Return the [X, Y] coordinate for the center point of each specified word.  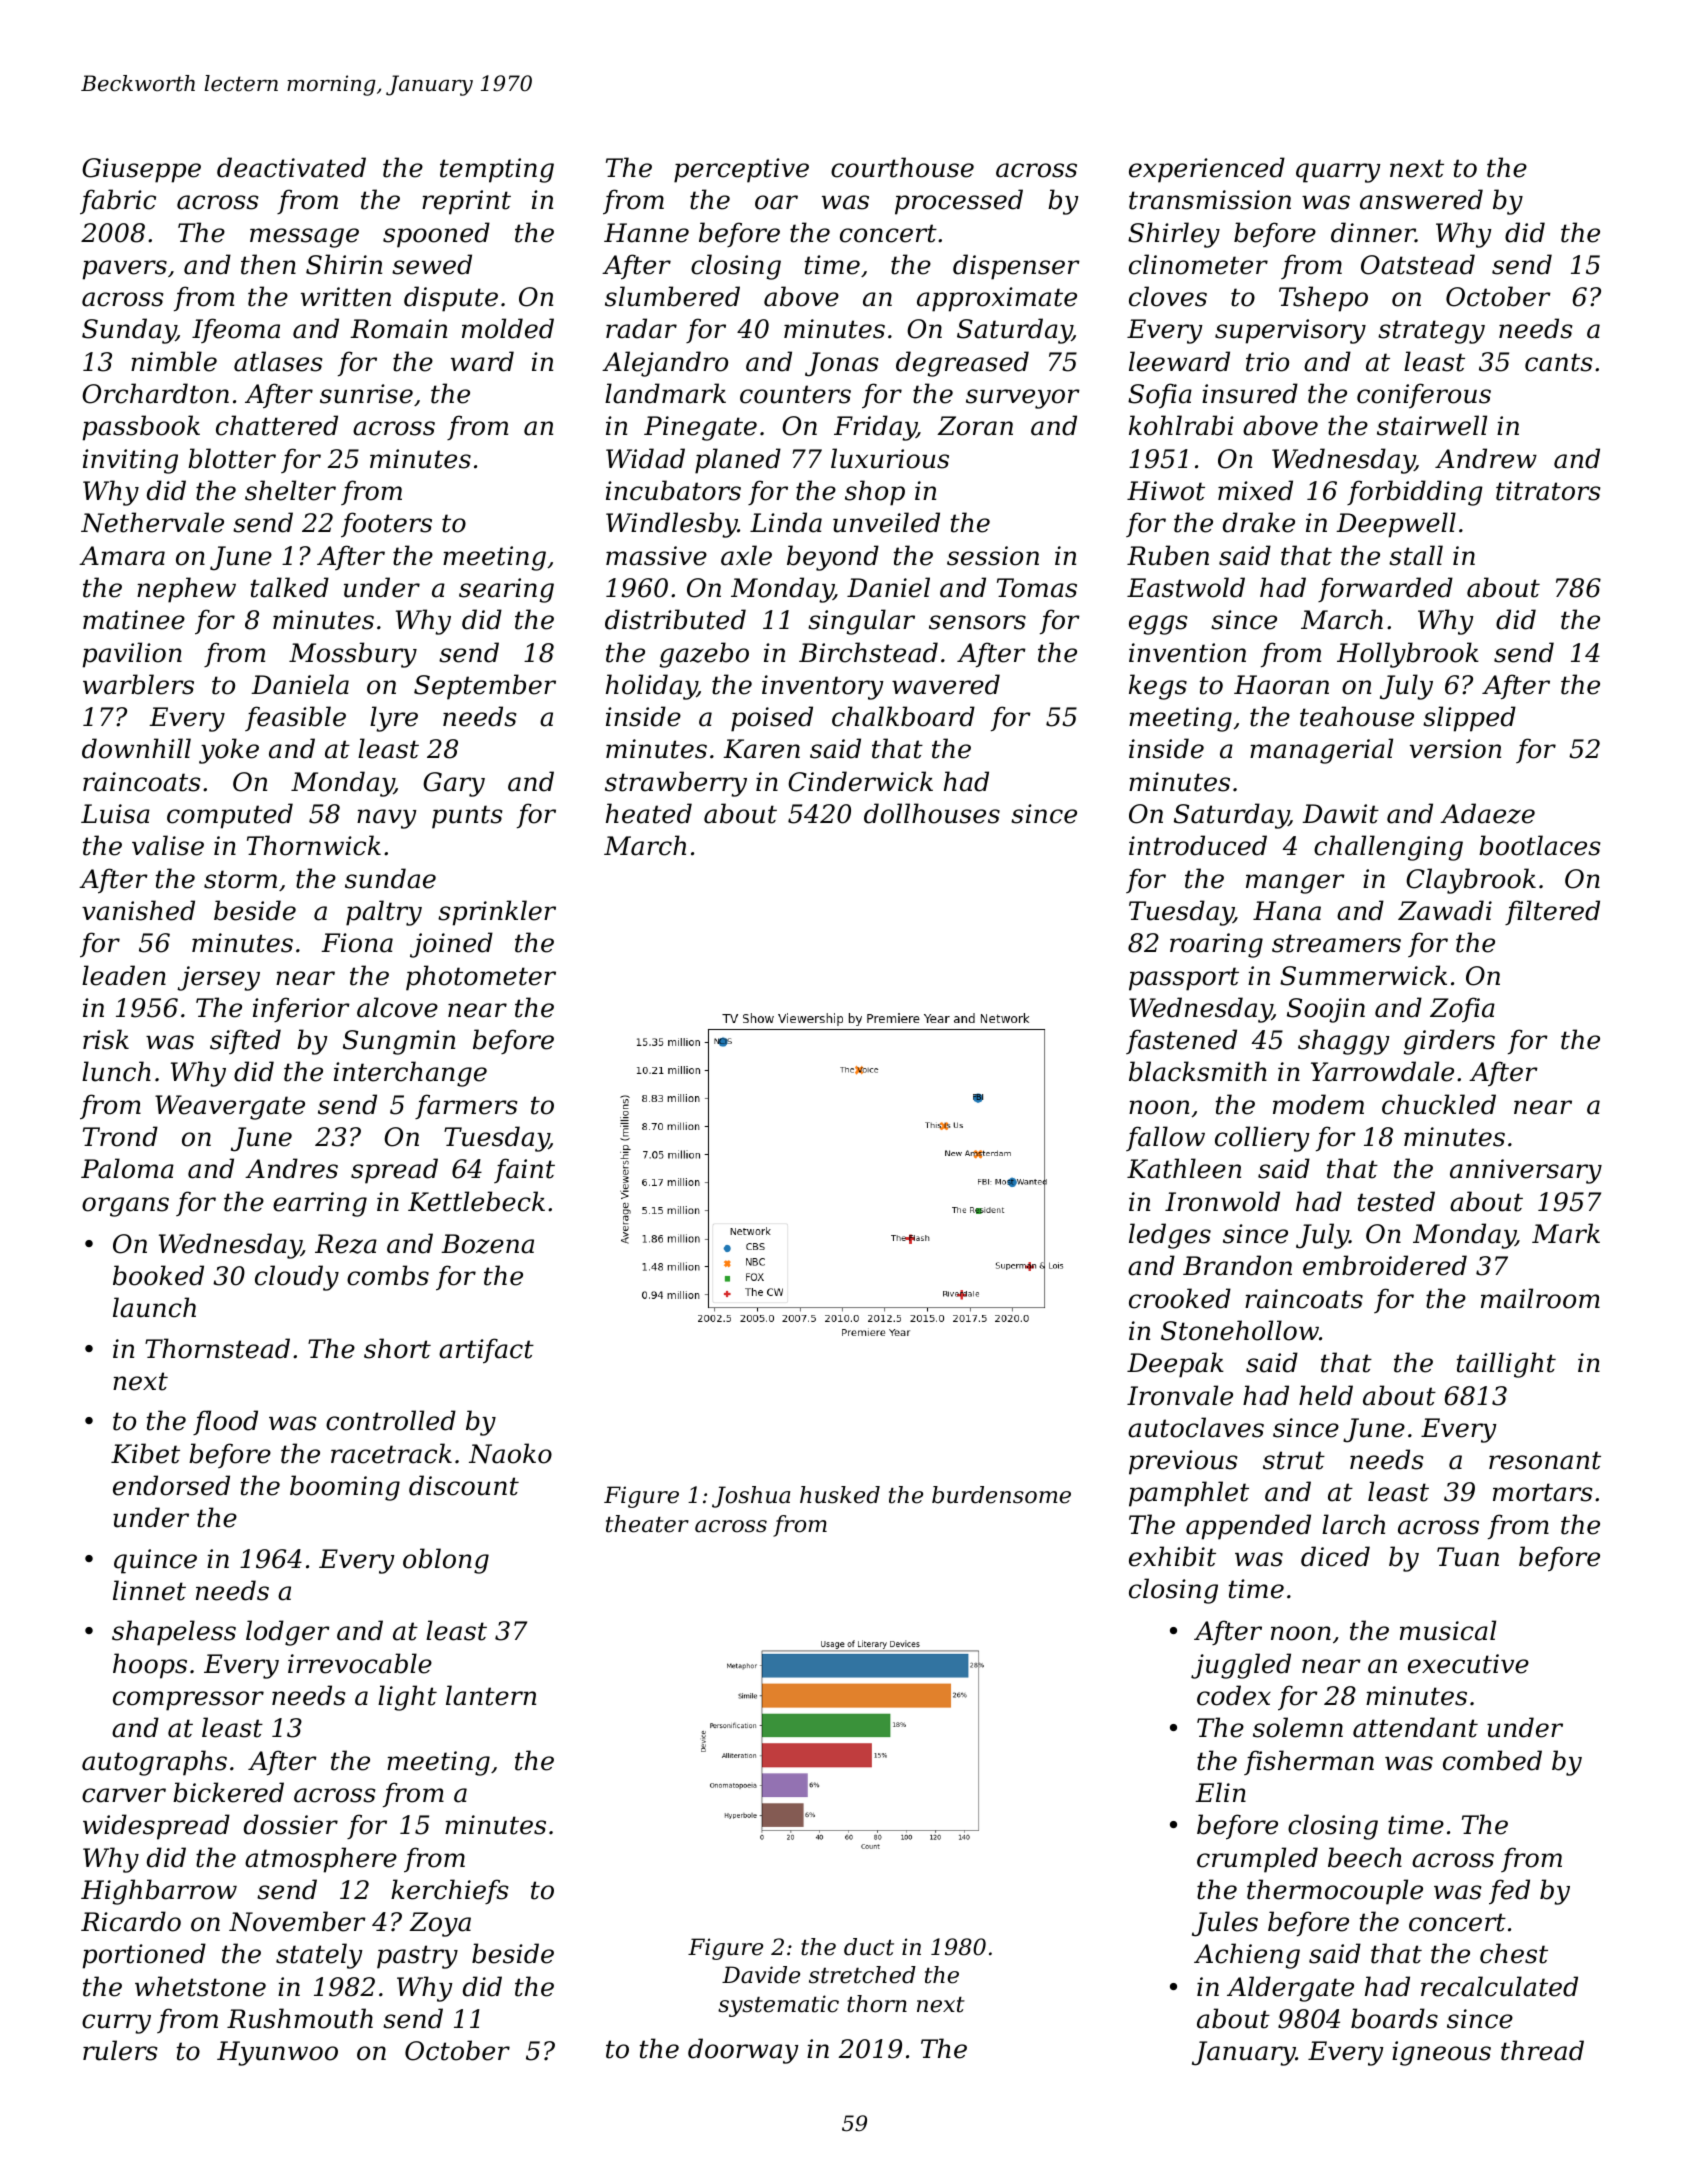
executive [1468, 1664]
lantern [491, 1695]
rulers [120, 2050]
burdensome [1001, 1495]
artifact [486, 1351]
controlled [391, 1420]
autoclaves [1196, 1427]
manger [1295, 884]
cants [1558, 362]
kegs [1158, 687]
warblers [138, 684]
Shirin [344, 264]
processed [959, 202]
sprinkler [497, 913]
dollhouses [932, 813]
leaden [124, 975]
